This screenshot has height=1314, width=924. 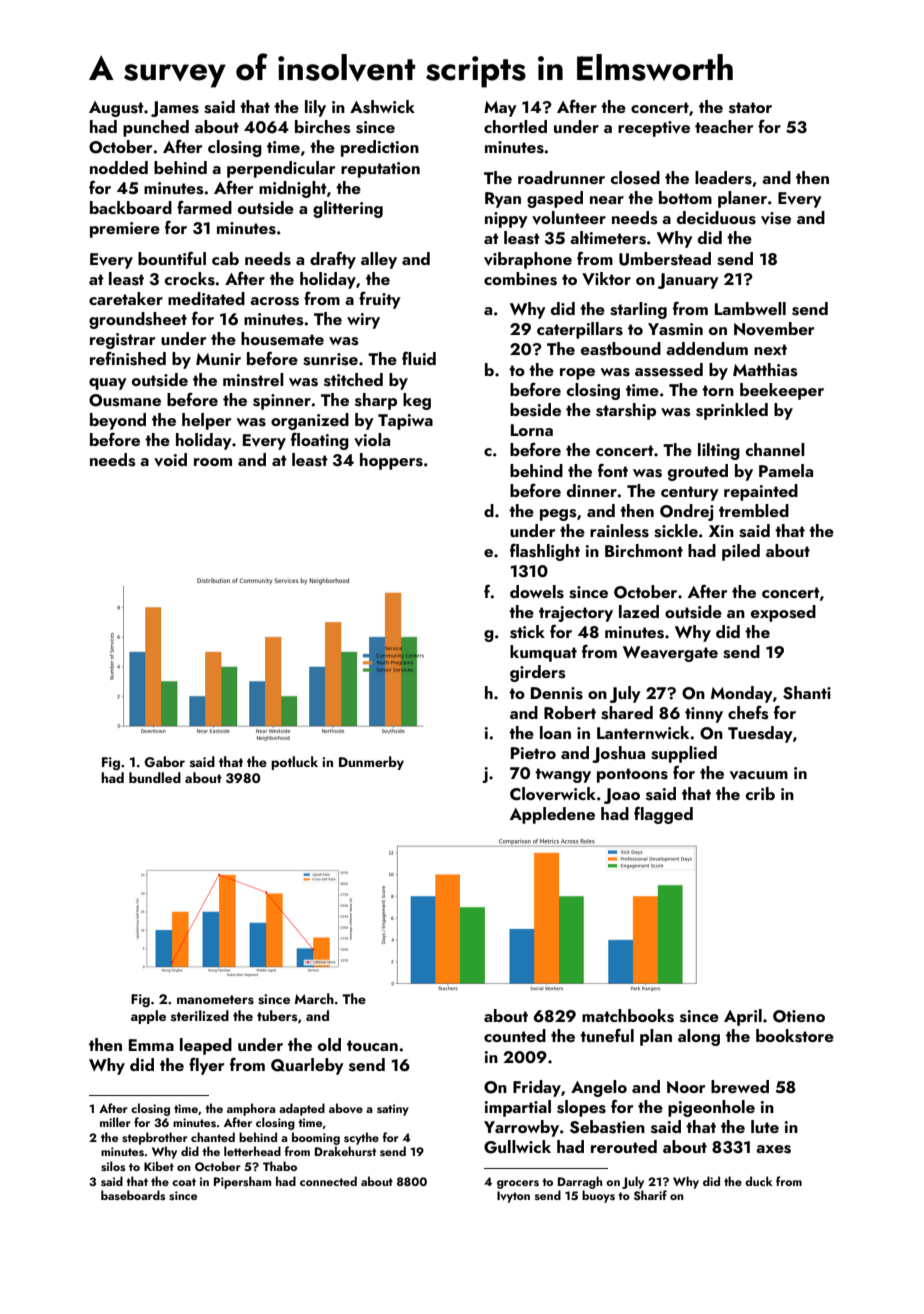 I want to click on manometers, so click(x=215, y=1000).
